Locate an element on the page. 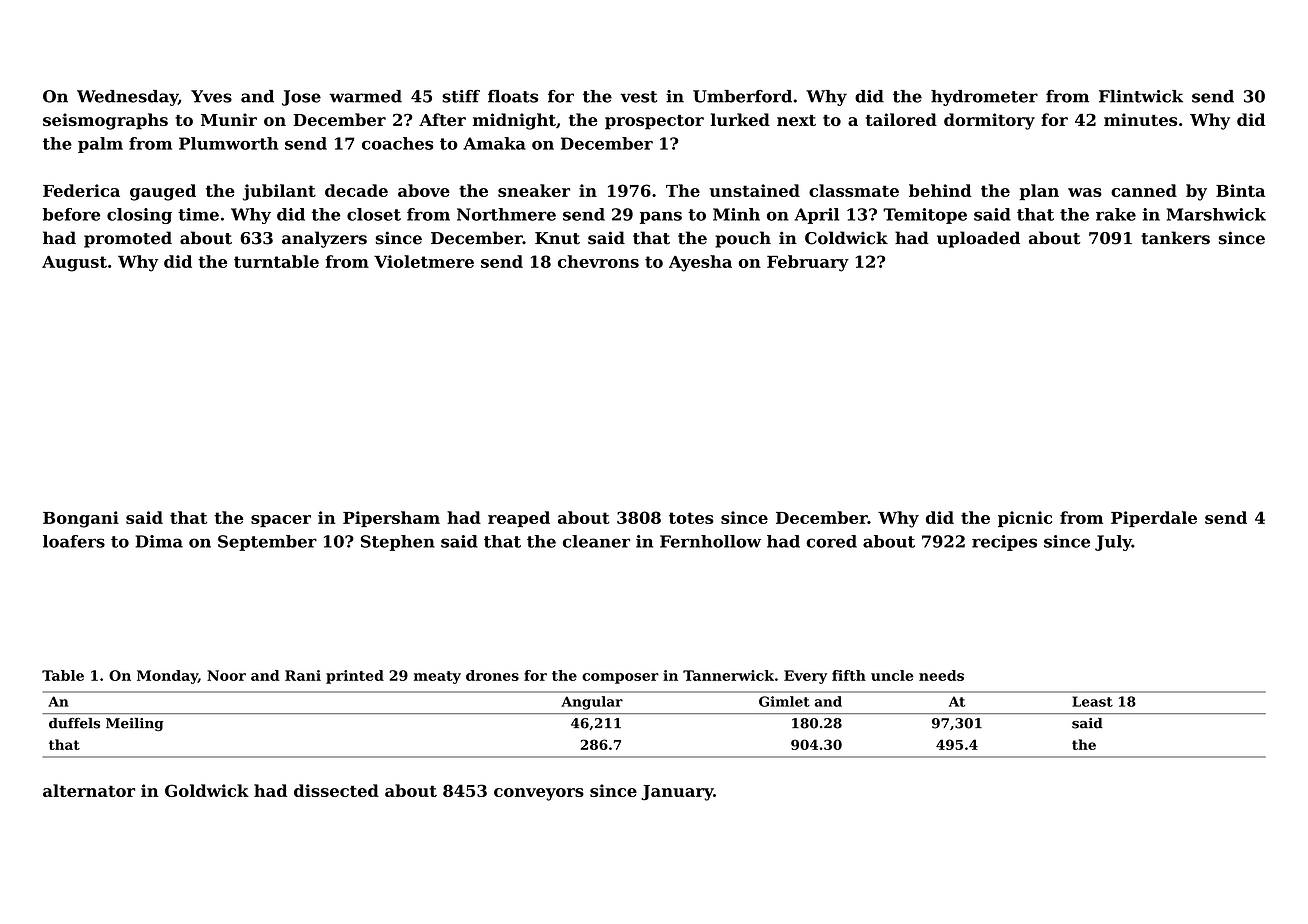 The image size is (1308, 924). Flintwick is located at coordinates (1141, 96).
